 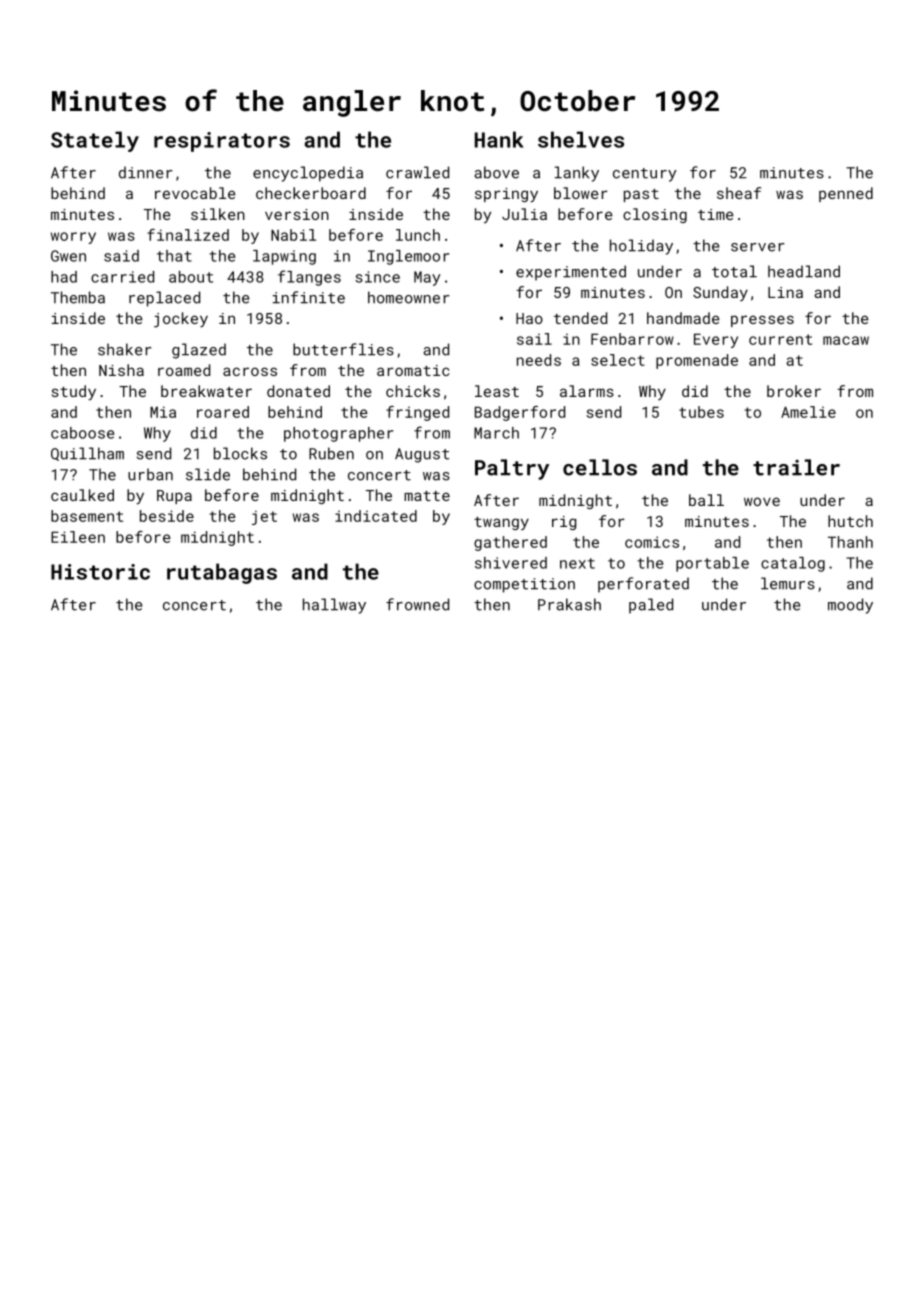 I want to click on shivered, so click(x=511, y=563).
